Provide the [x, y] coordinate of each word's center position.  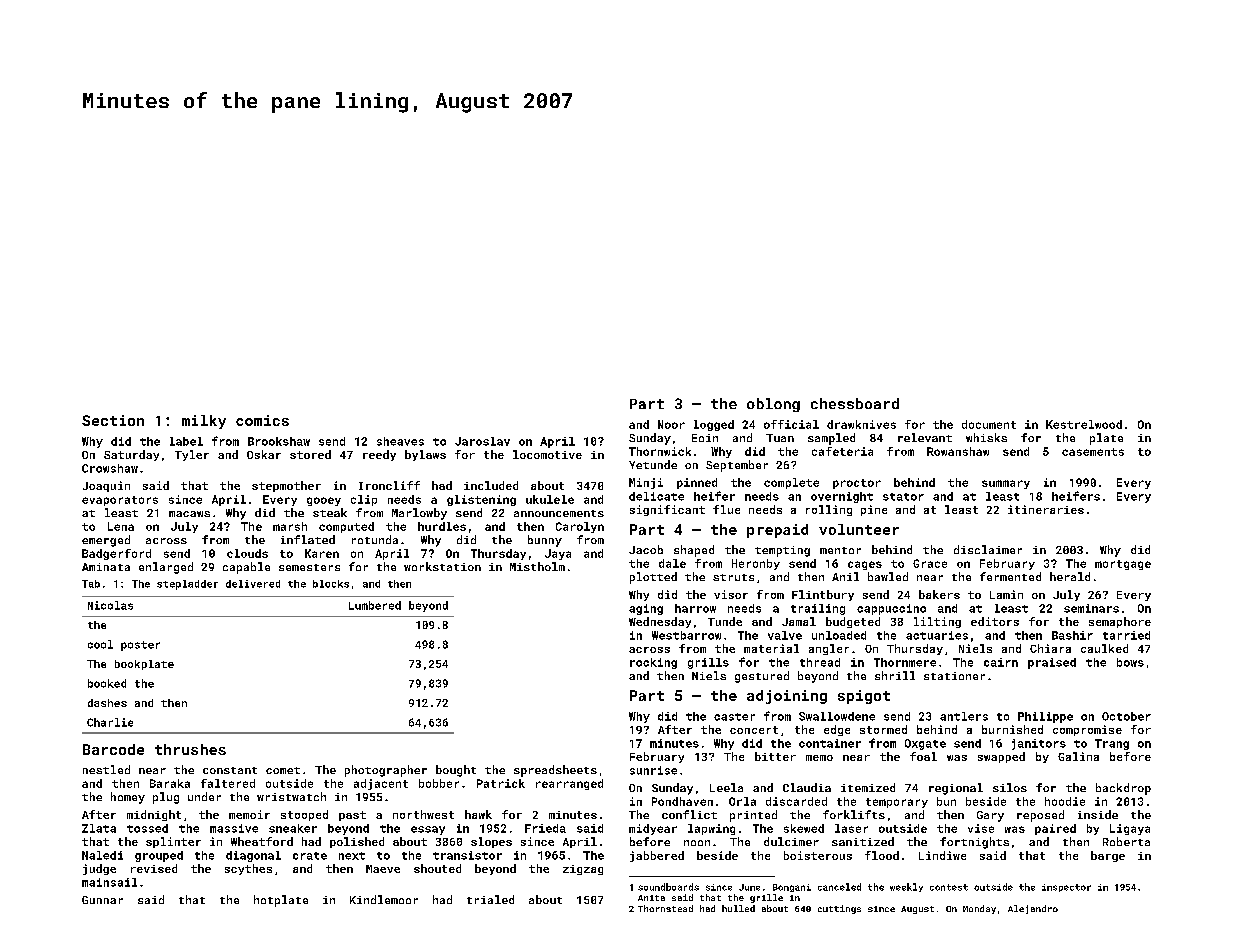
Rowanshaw [958, 451]
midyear [653, 829]
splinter [173, 842]
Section [113, 420]
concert [754, 730]
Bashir [1072, 635]
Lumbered [375, 605]
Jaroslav [482, 441]
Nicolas [110, 605]
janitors [1039, 744]
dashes [107, 703]
